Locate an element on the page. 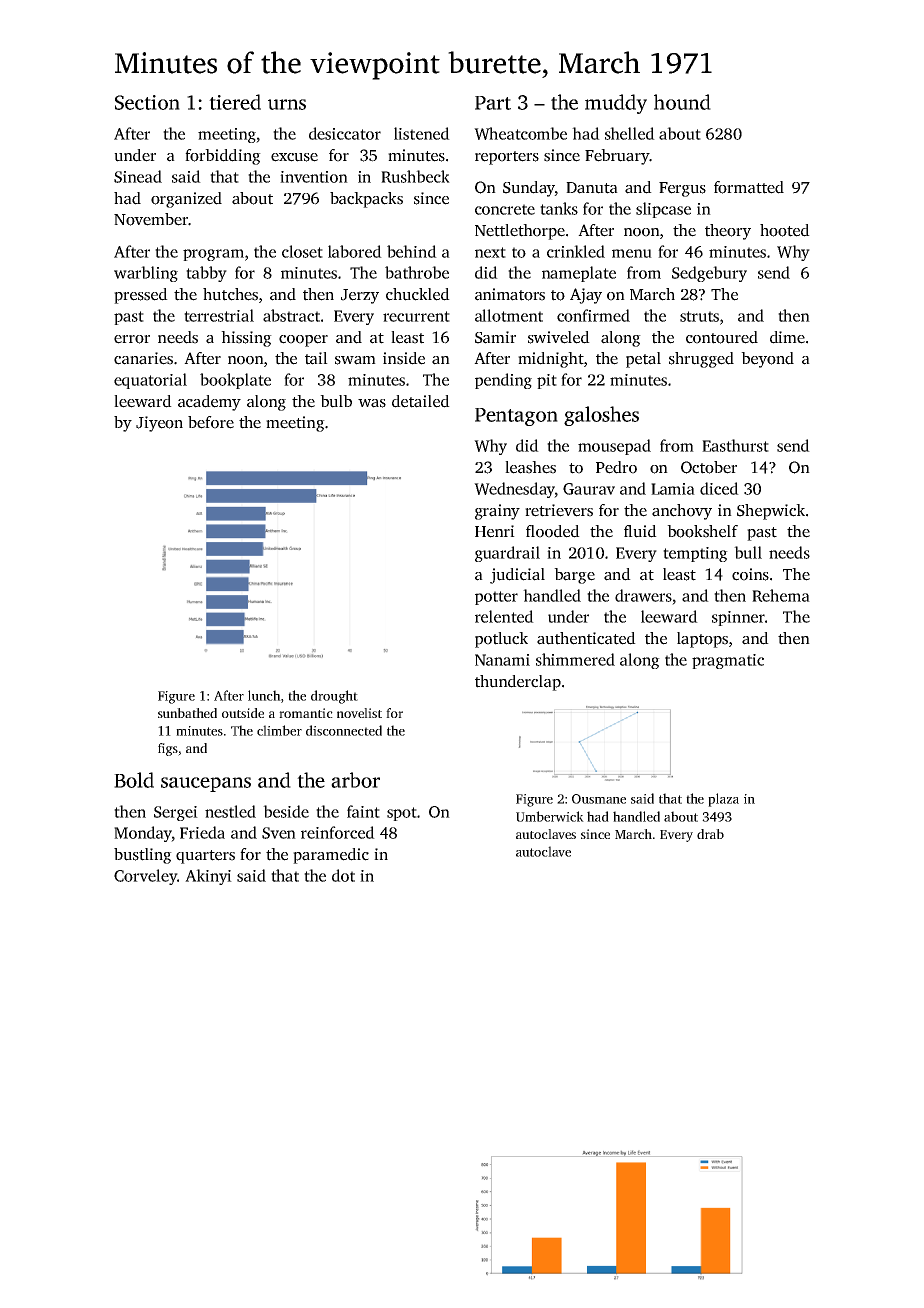 Image resolution: width=924 pixels, height=1308 pixels. Bold is located at coordinates (134, 780).
